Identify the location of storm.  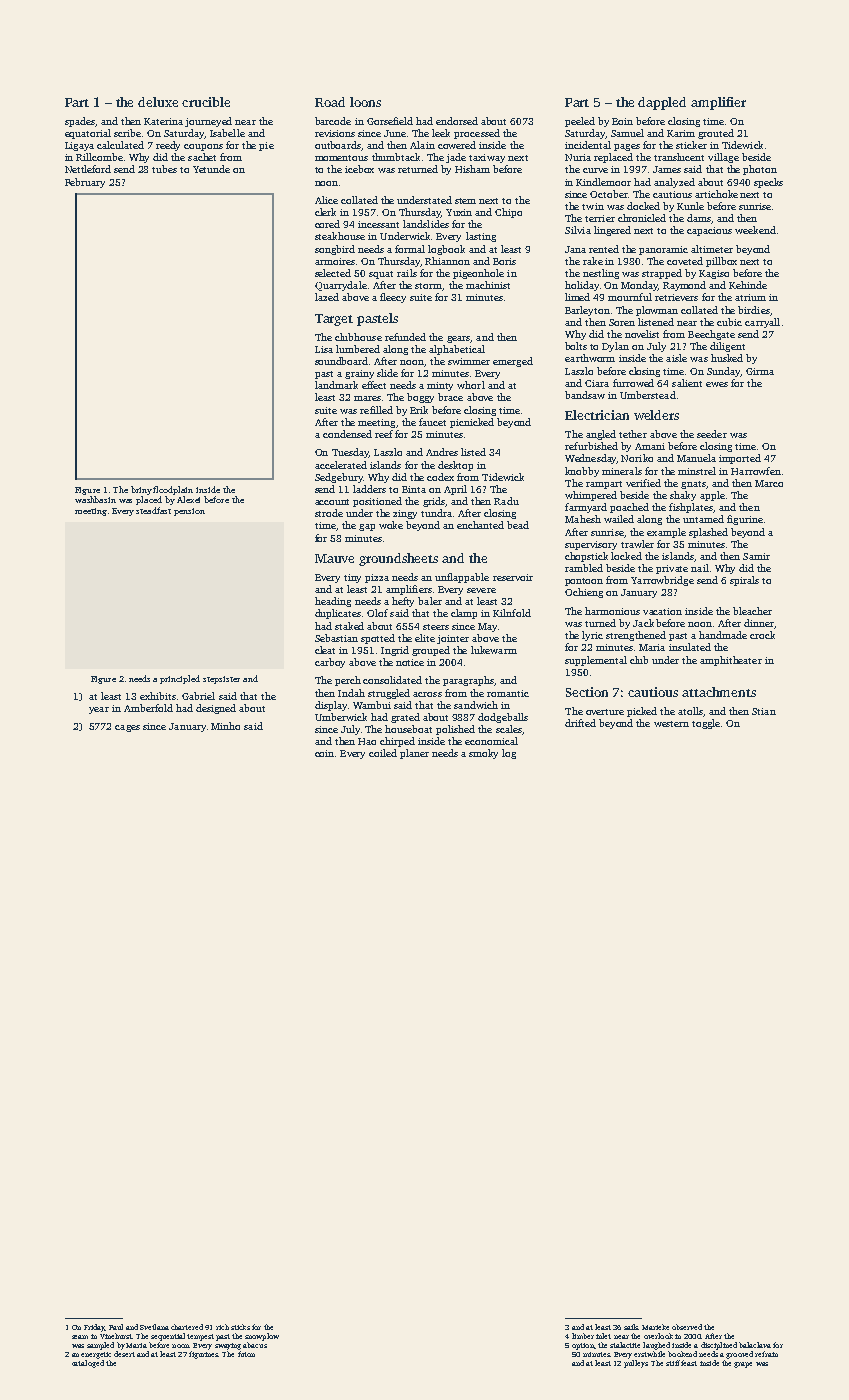
(429, 287).
